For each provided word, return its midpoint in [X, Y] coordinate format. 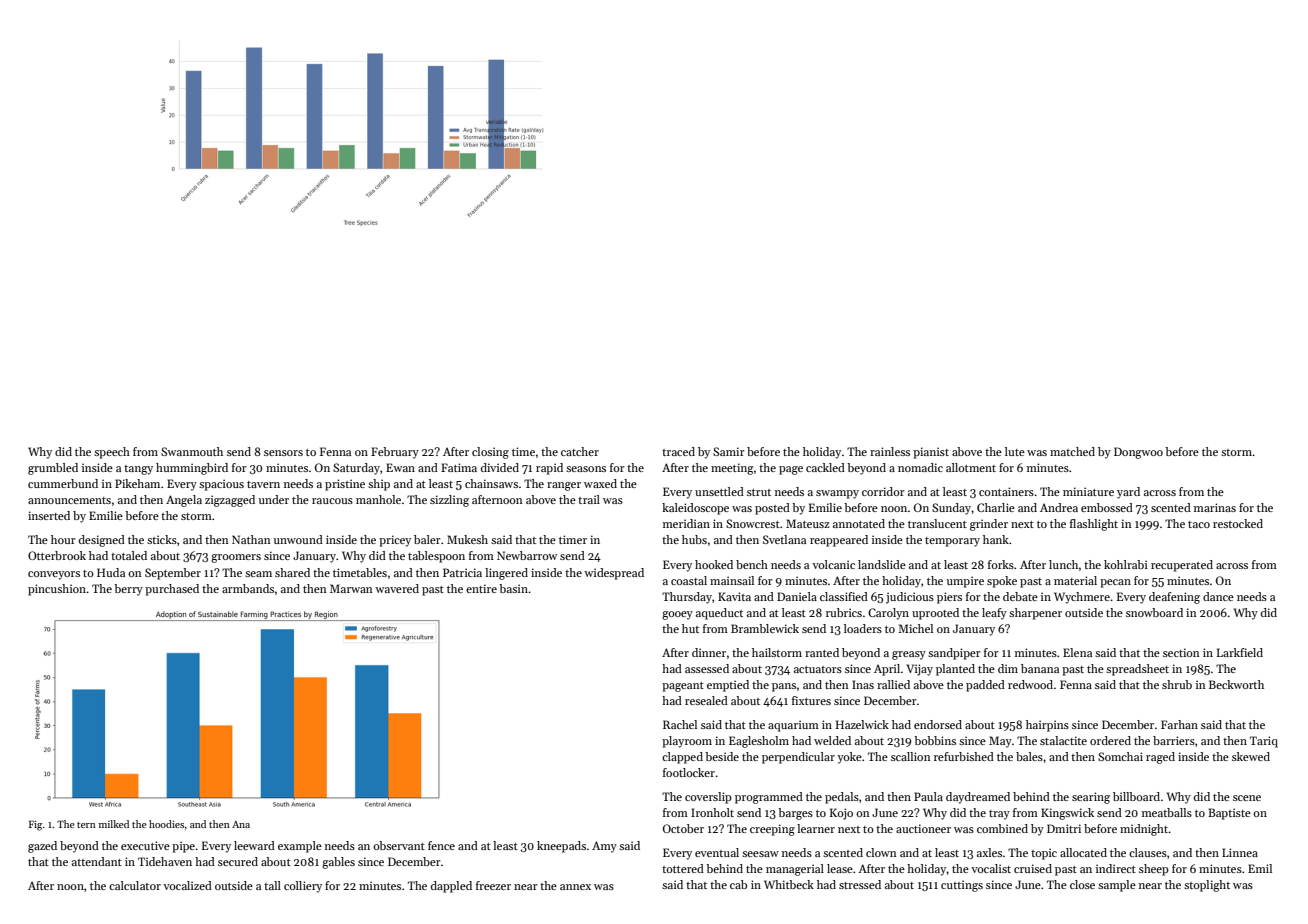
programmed [769, 798]
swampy [837, 494]
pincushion [57, 590]
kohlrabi [1126, 564]
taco [1199, 524]
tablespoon [436, 557]
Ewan [400, 467]
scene [1247, 798]
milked [114, 824]
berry [128, 590]
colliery [303, 887]
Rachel [680, 724]
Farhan [1179, 724]
